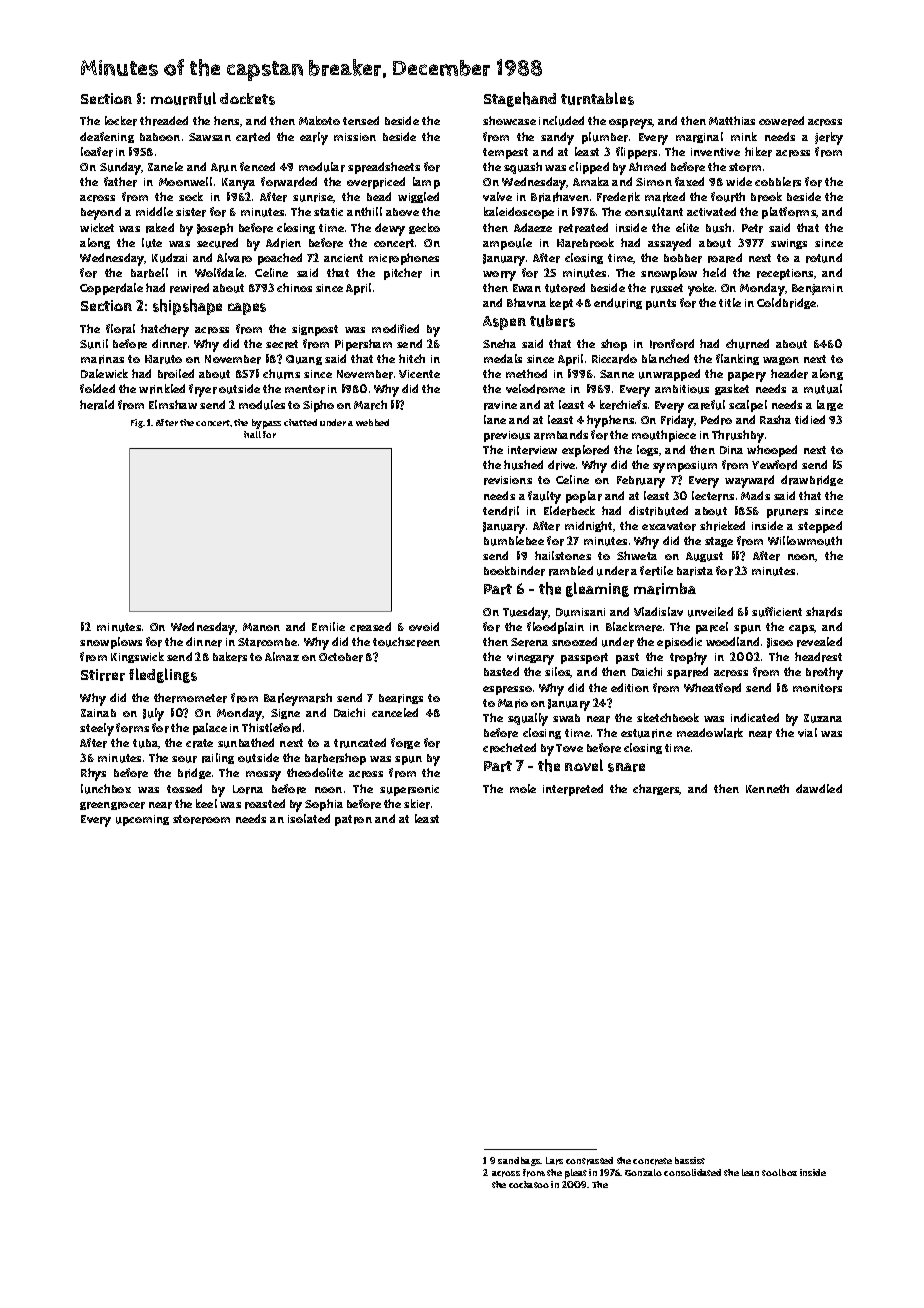 The image size is (924, 1308). What do you see at coordinates (767, 788) in the page?
I see `Kenneth` at bounding box center [767, 788].
